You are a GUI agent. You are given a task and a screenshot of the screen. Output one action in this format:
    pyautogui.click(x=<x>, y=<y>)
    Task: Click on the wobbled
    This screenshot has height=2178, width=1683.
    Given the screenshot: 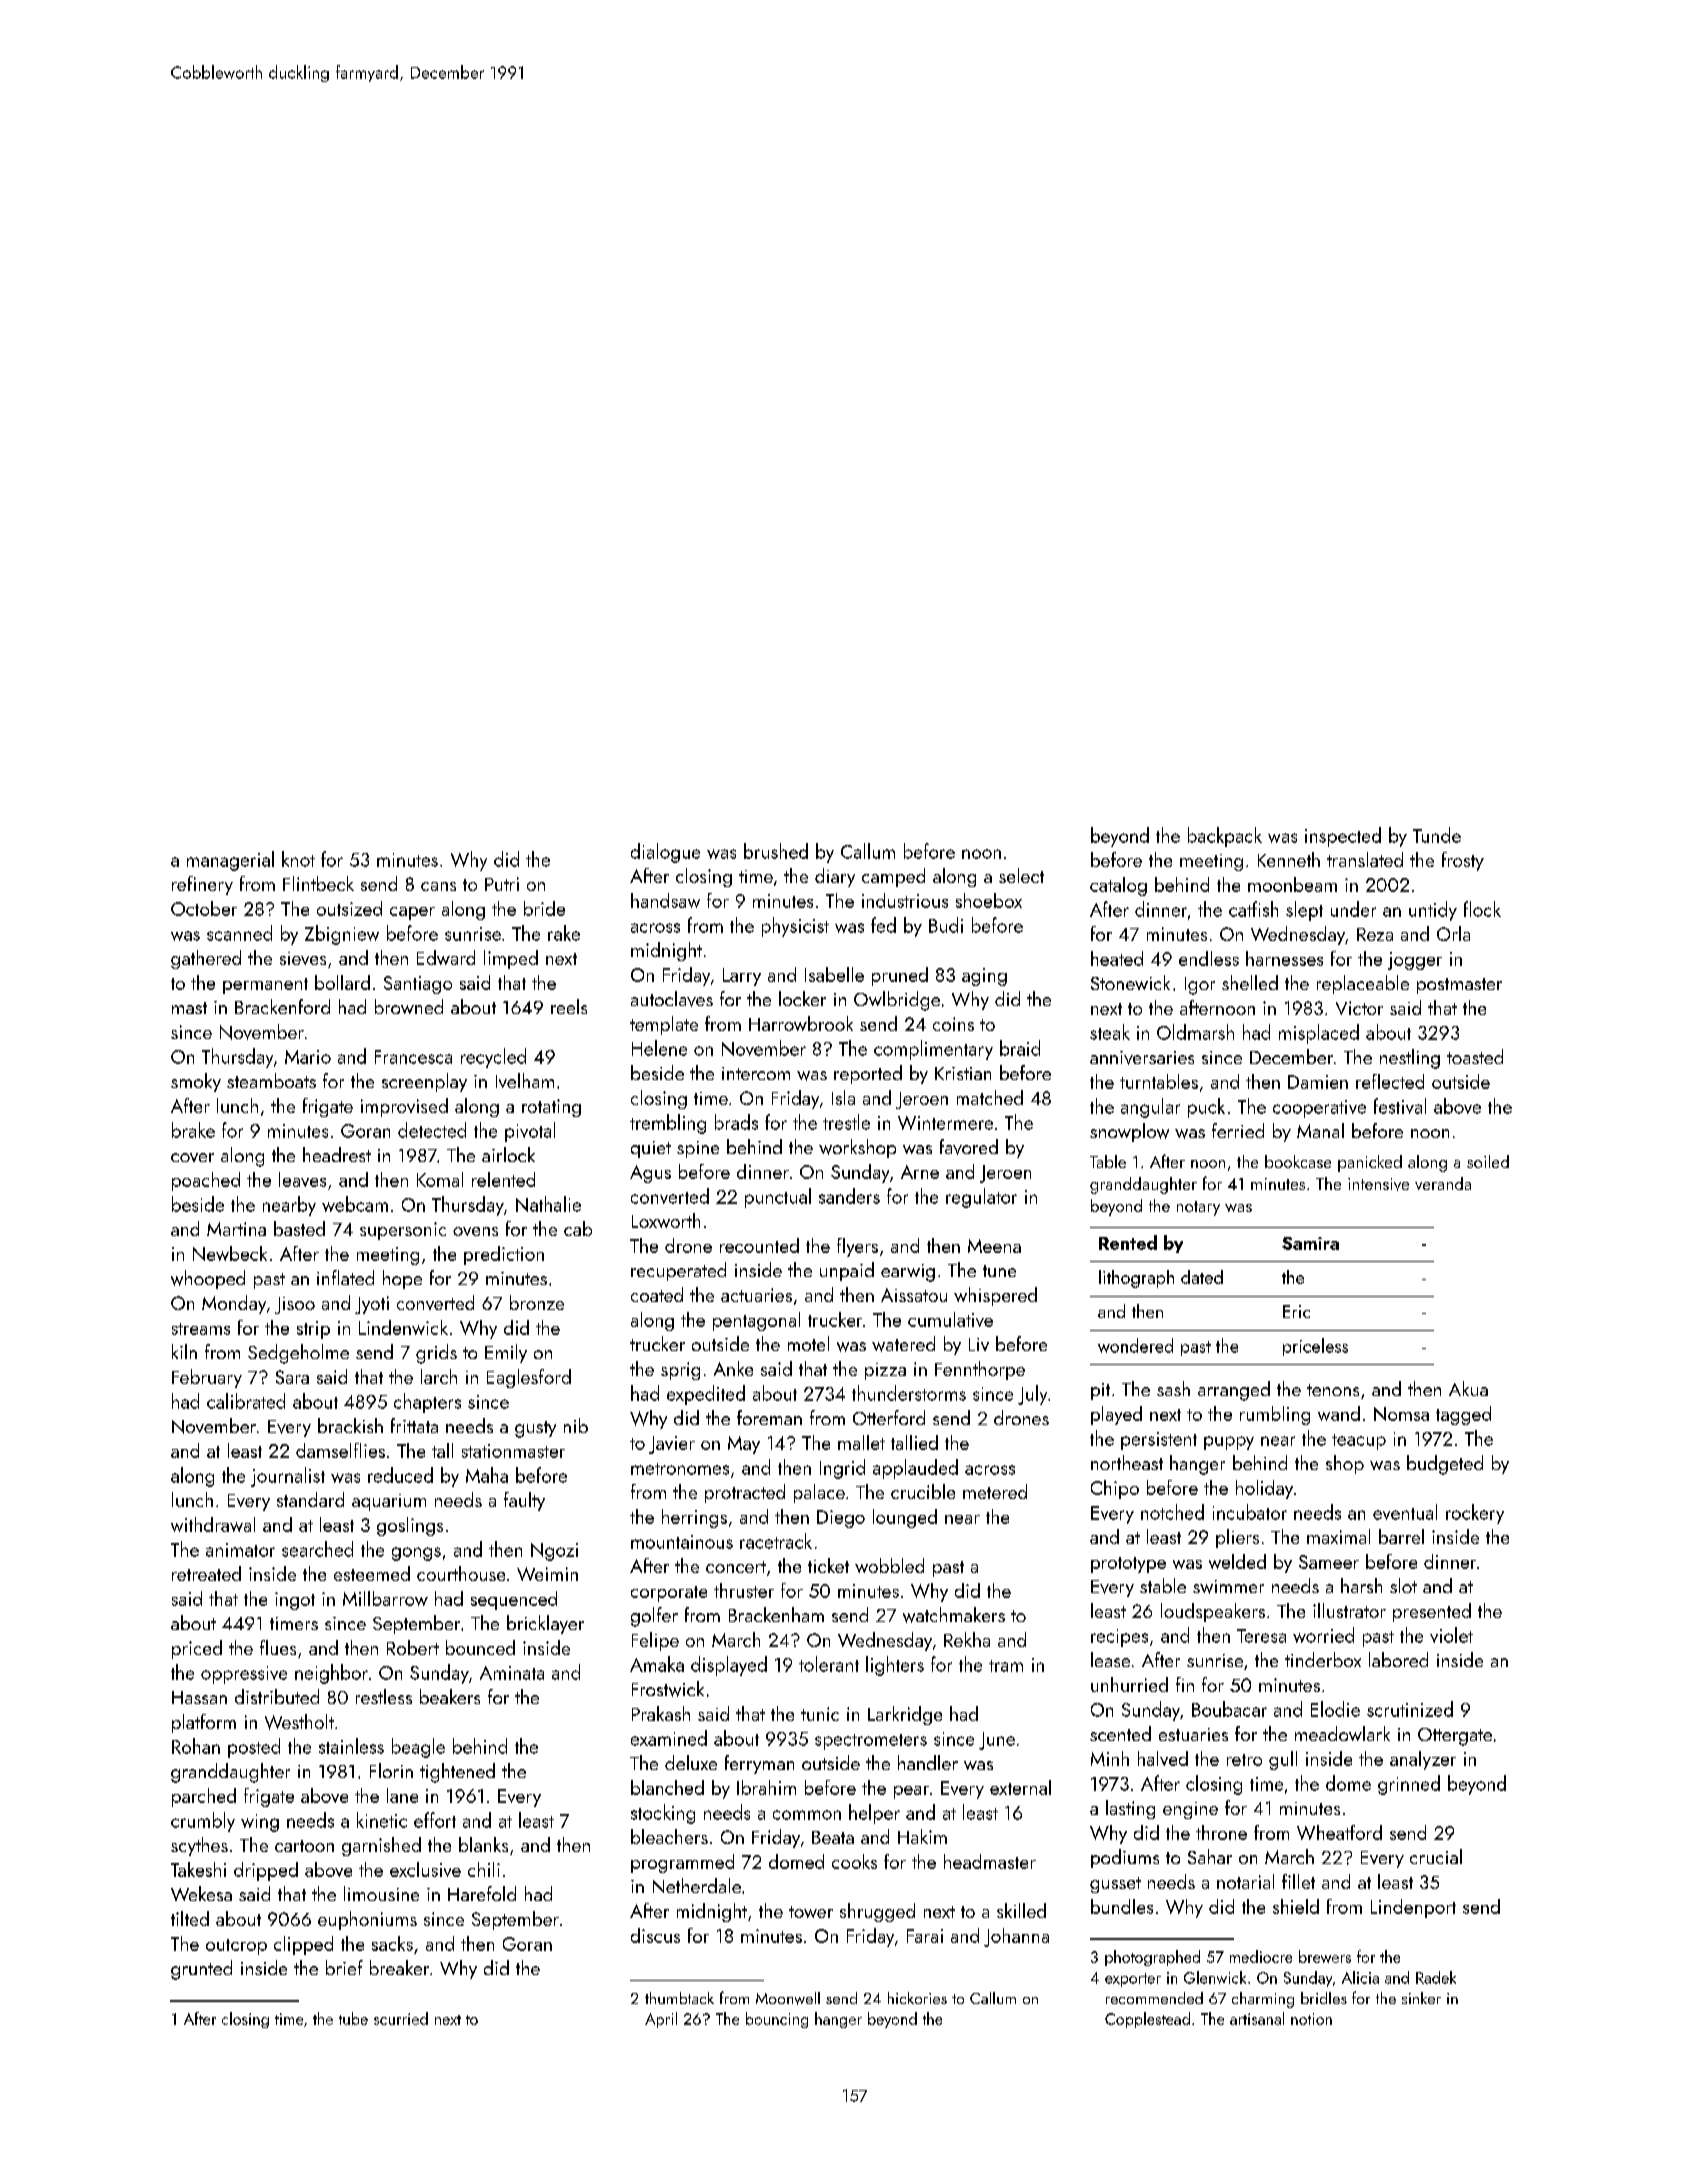 What is the action you would take?
    pyautogui.click(x=889, y=1565)
